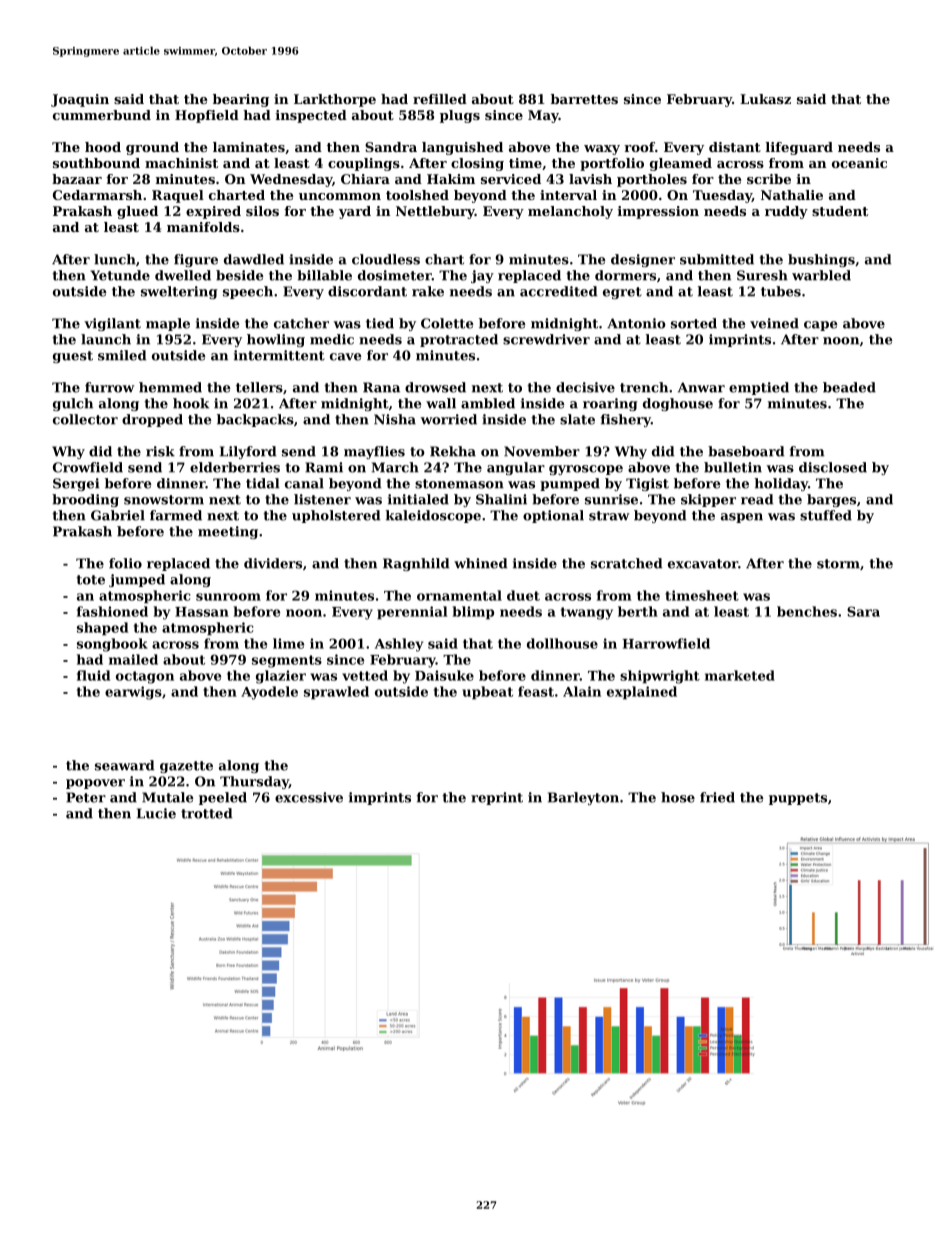 This page has height=1233, width=952. I want to click on marketed, so click(740, 675).
